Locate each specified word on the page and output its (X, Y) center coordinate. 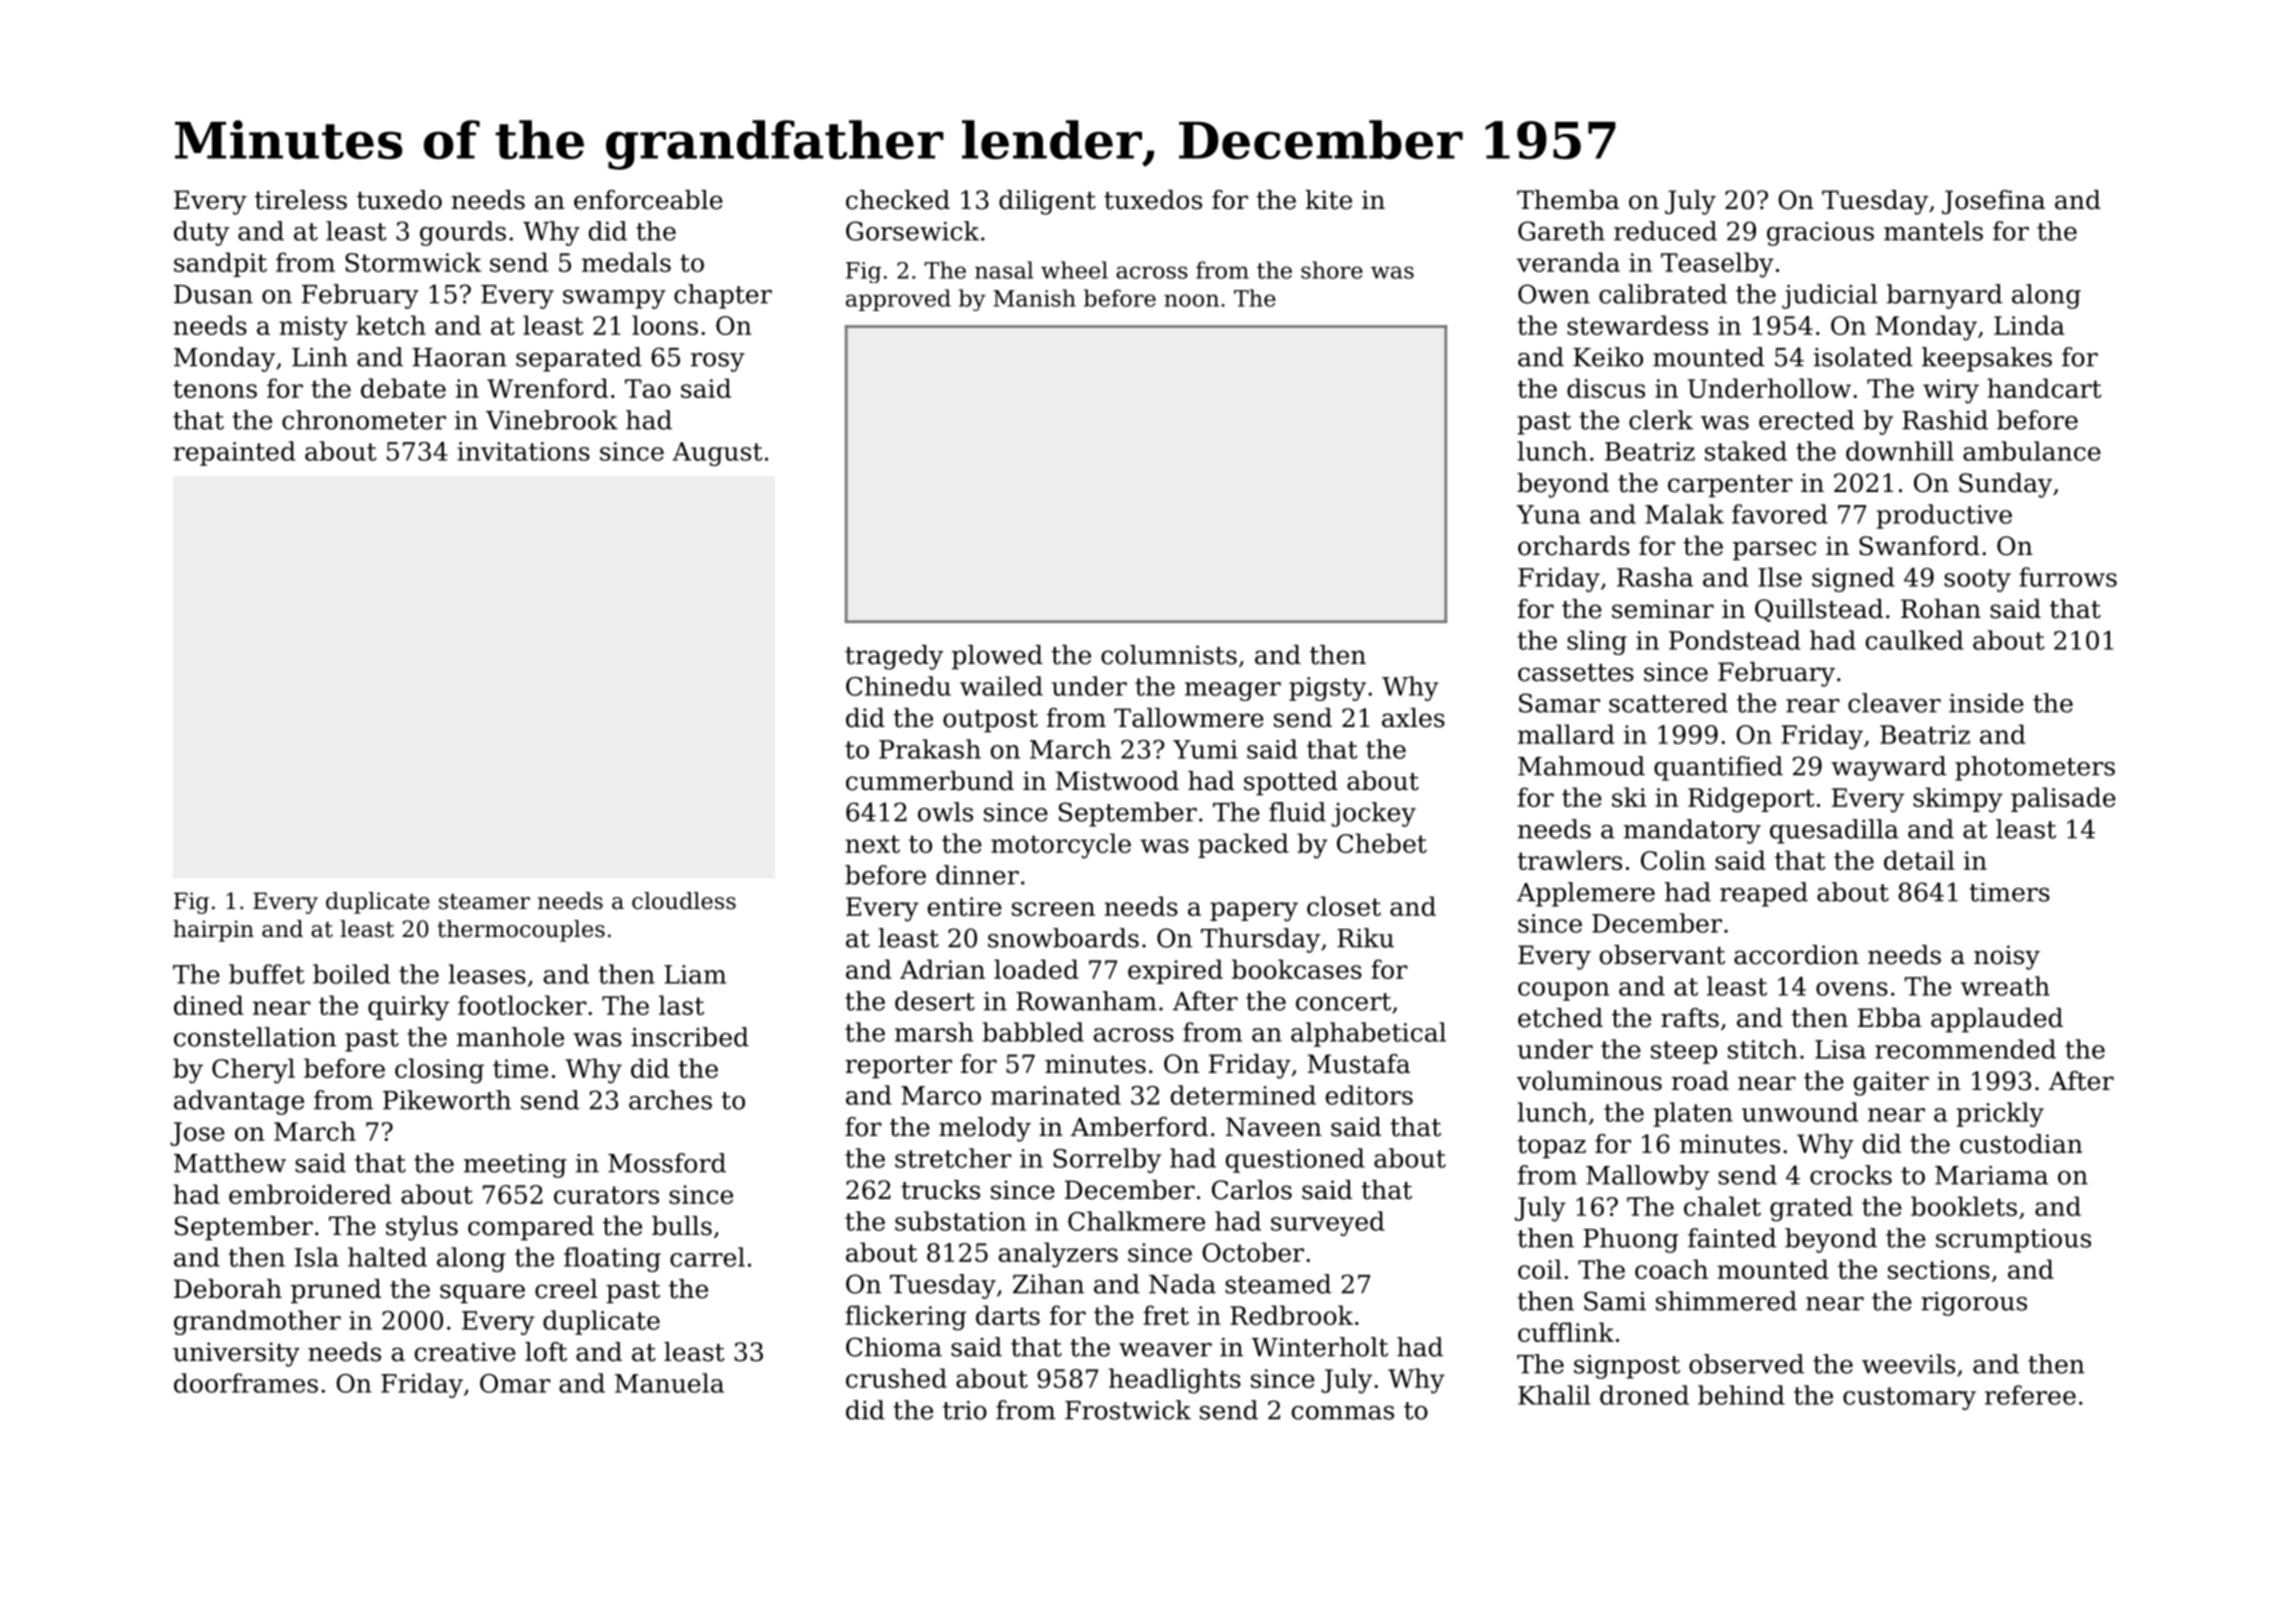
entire (965, 906)
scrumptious (2013, 1241)
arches (670, 1100)
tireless (301, 200)
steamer (484, 902)
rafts (1690, 1018)
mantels (1933, 231)
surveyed (1328, 1223)
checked (898, 200)
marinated (1056, 1095)
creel (566, 1289)
